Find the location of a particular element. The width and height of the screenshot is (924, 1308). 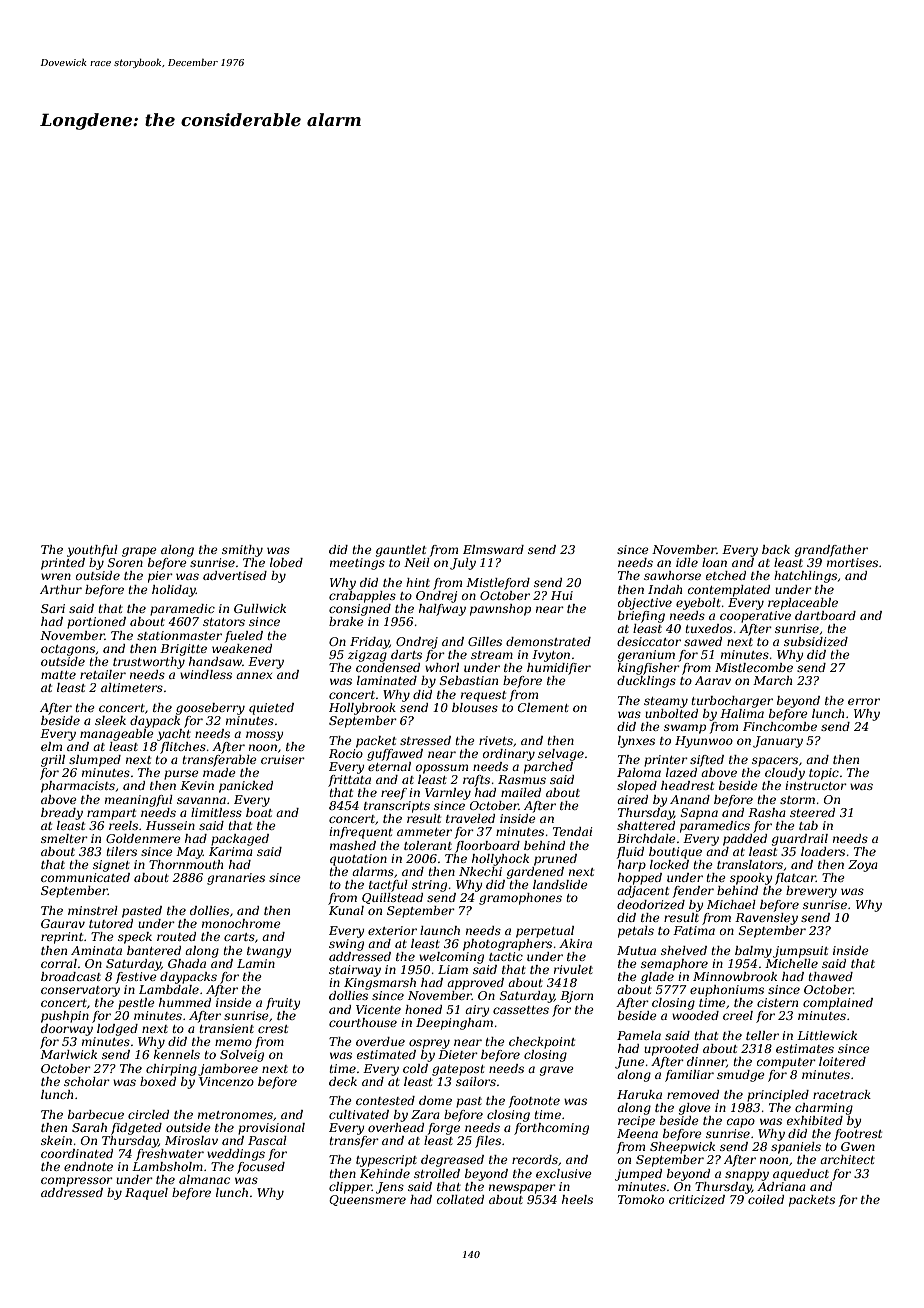

festive is located at coordinates (136, 978).
